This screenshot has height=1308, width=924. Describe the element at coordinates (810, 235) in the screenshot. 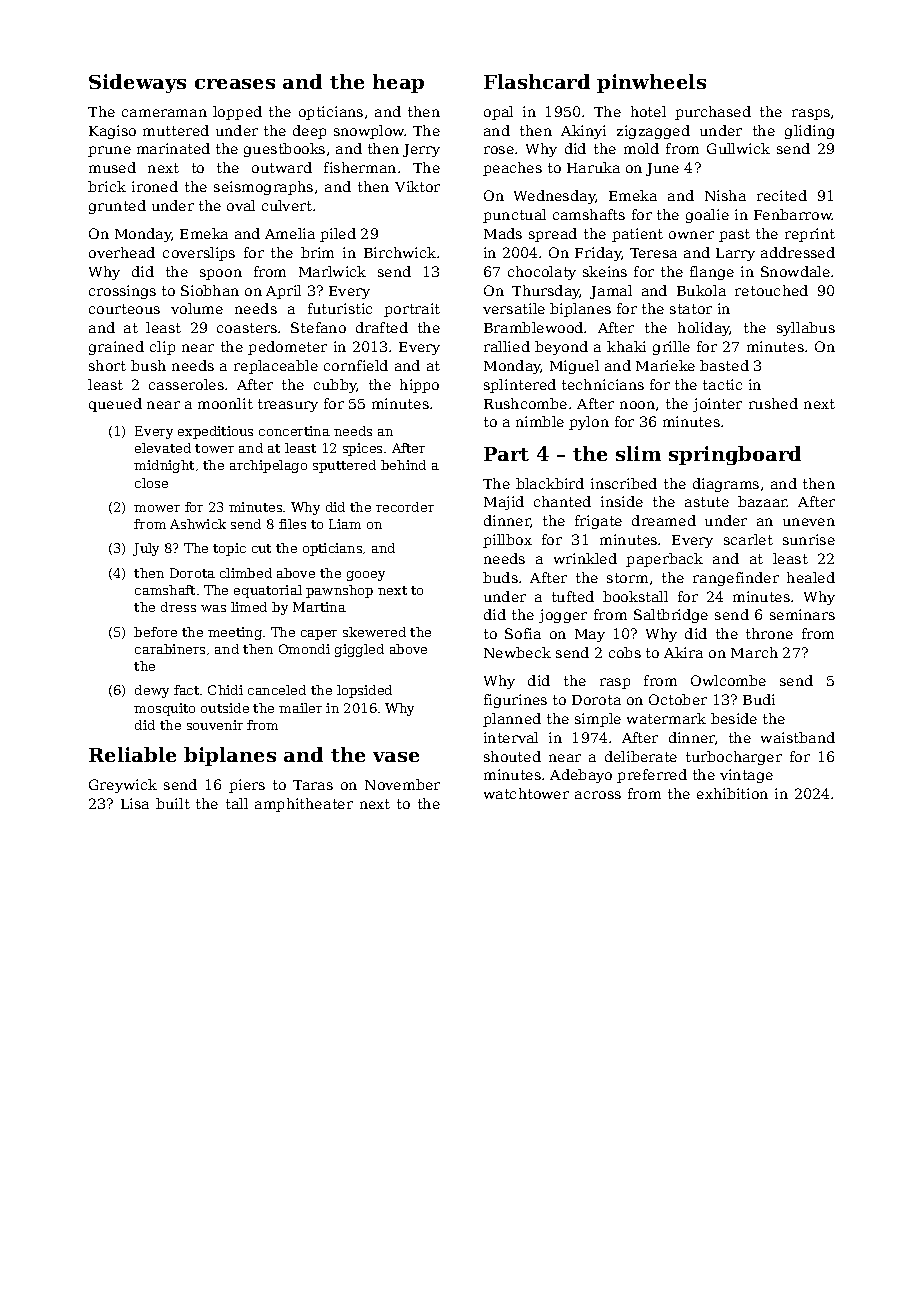

I see `reprint` at that location.
